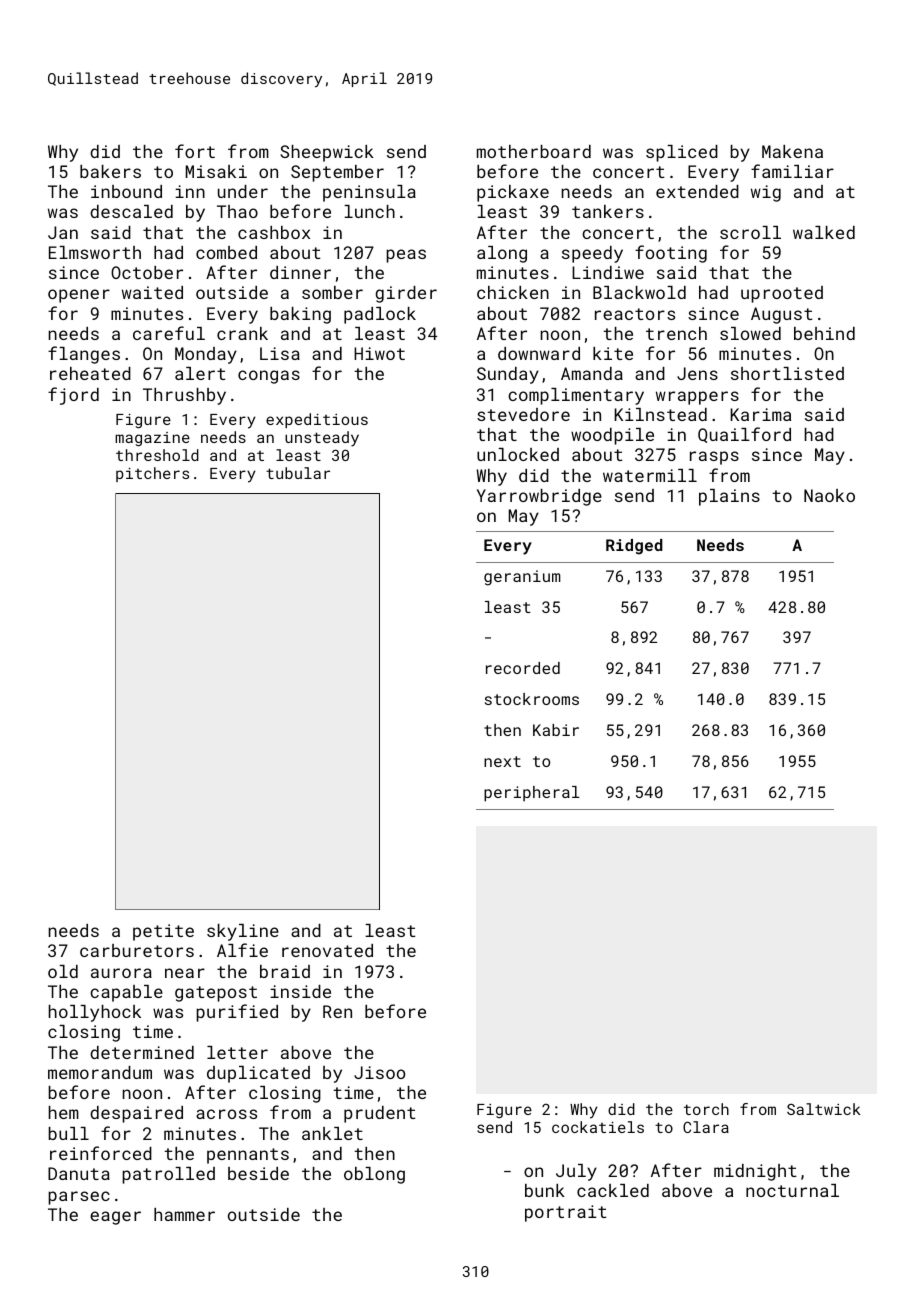  What do you see at coordinates (152, 439) in the screenshot?
I see `magazine` at bounding box center [152, 439].
